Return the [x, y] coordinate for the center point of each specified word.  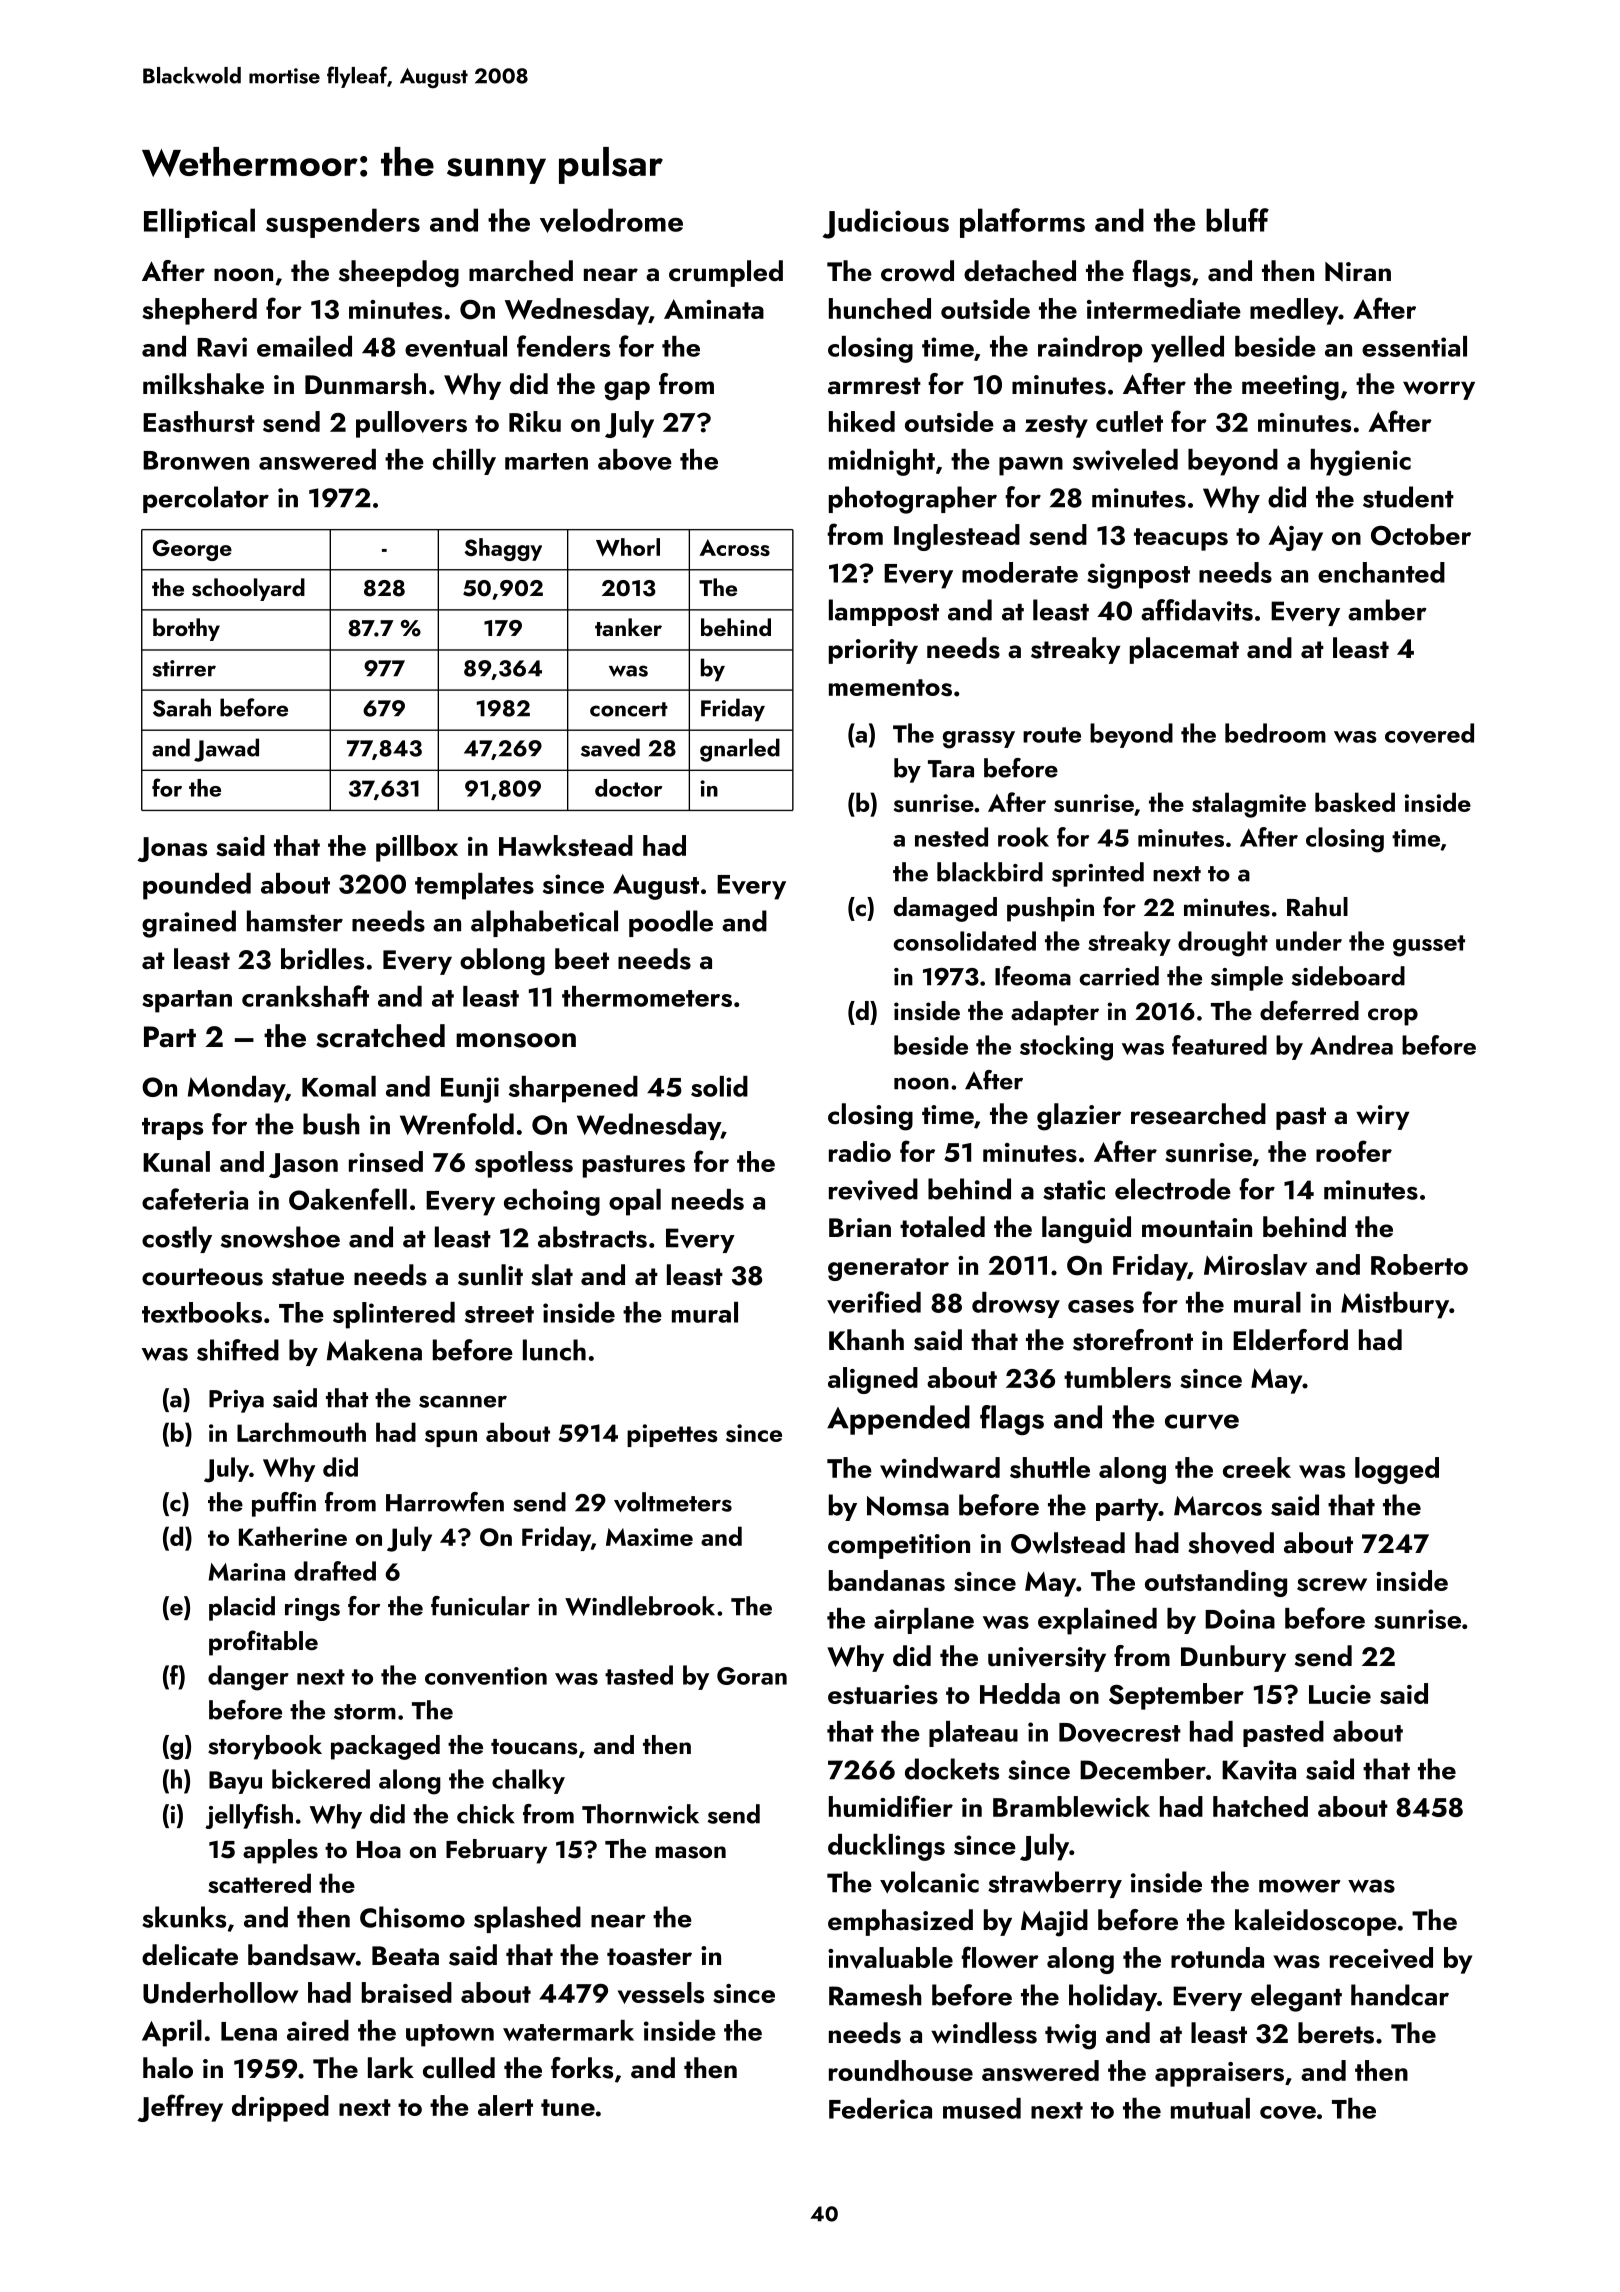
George [192, 550]
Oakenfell [348, 1199]
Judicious [885, 223]
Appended [898, 1420]
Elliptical [199, 223]
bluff [1237, 220]
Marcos [1218, 1506]
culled [459, 2068]
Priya [236, 1401]
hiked [862, 421]
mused [982, 2108]
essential [1414, 346]
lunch [554, 1350]
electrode [1173, 1189]
